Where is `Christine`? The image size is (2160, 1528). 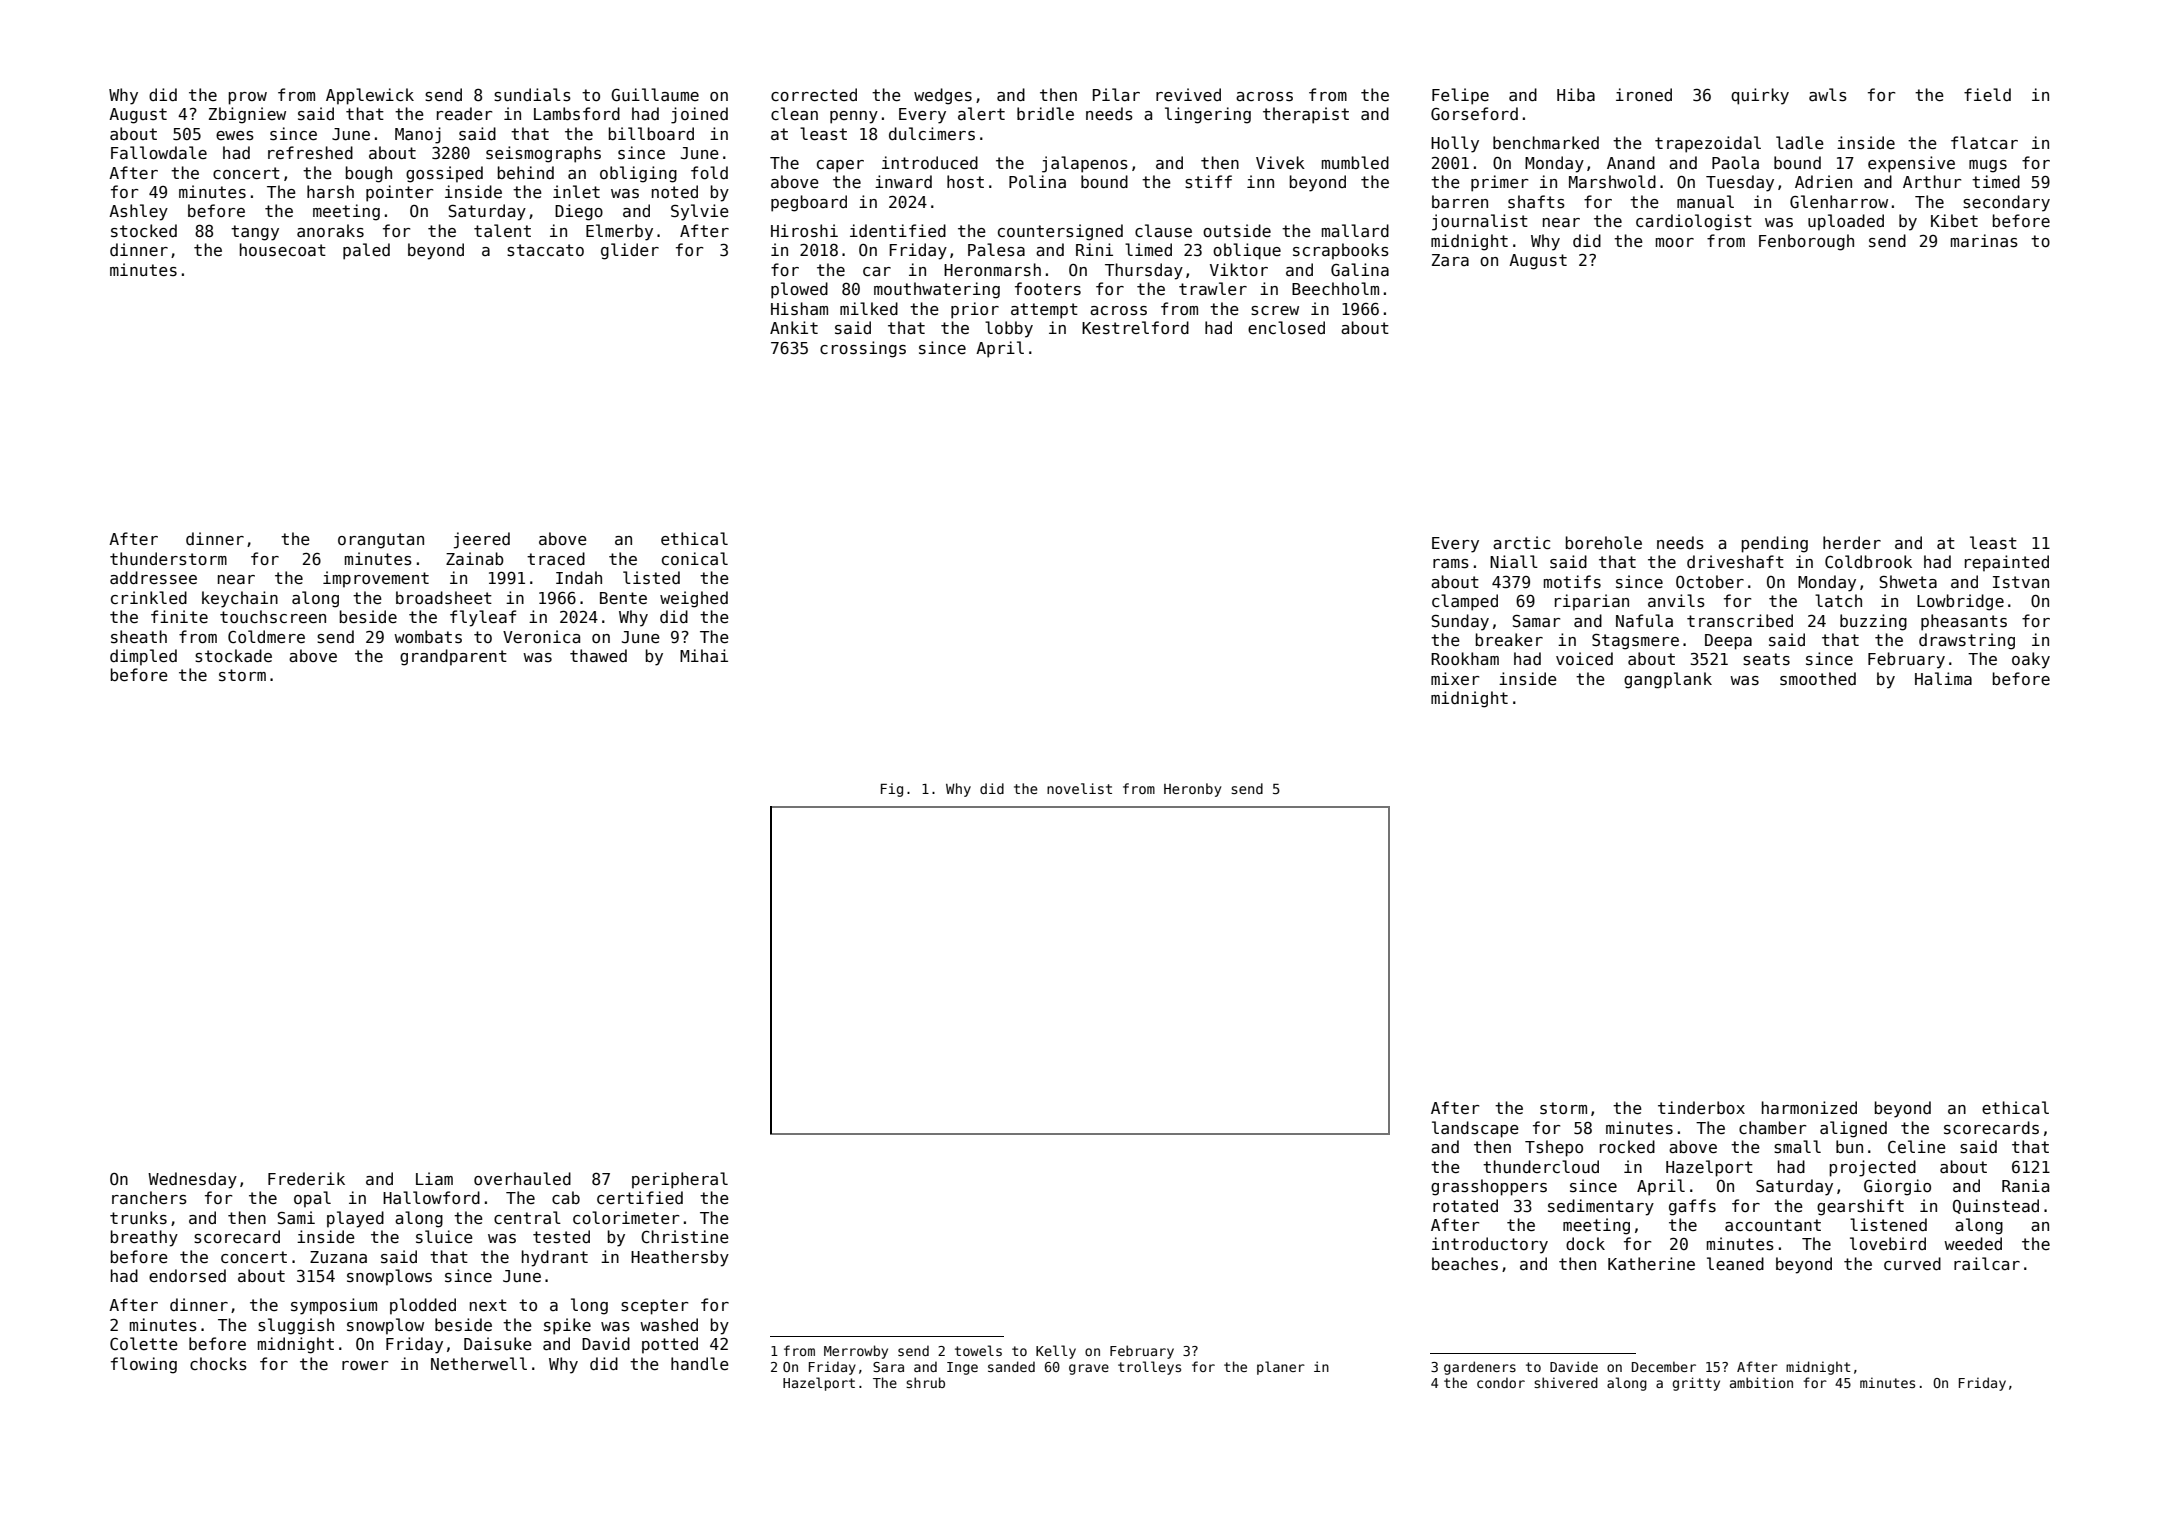 Christine is located at coordinates (685, 1237).
